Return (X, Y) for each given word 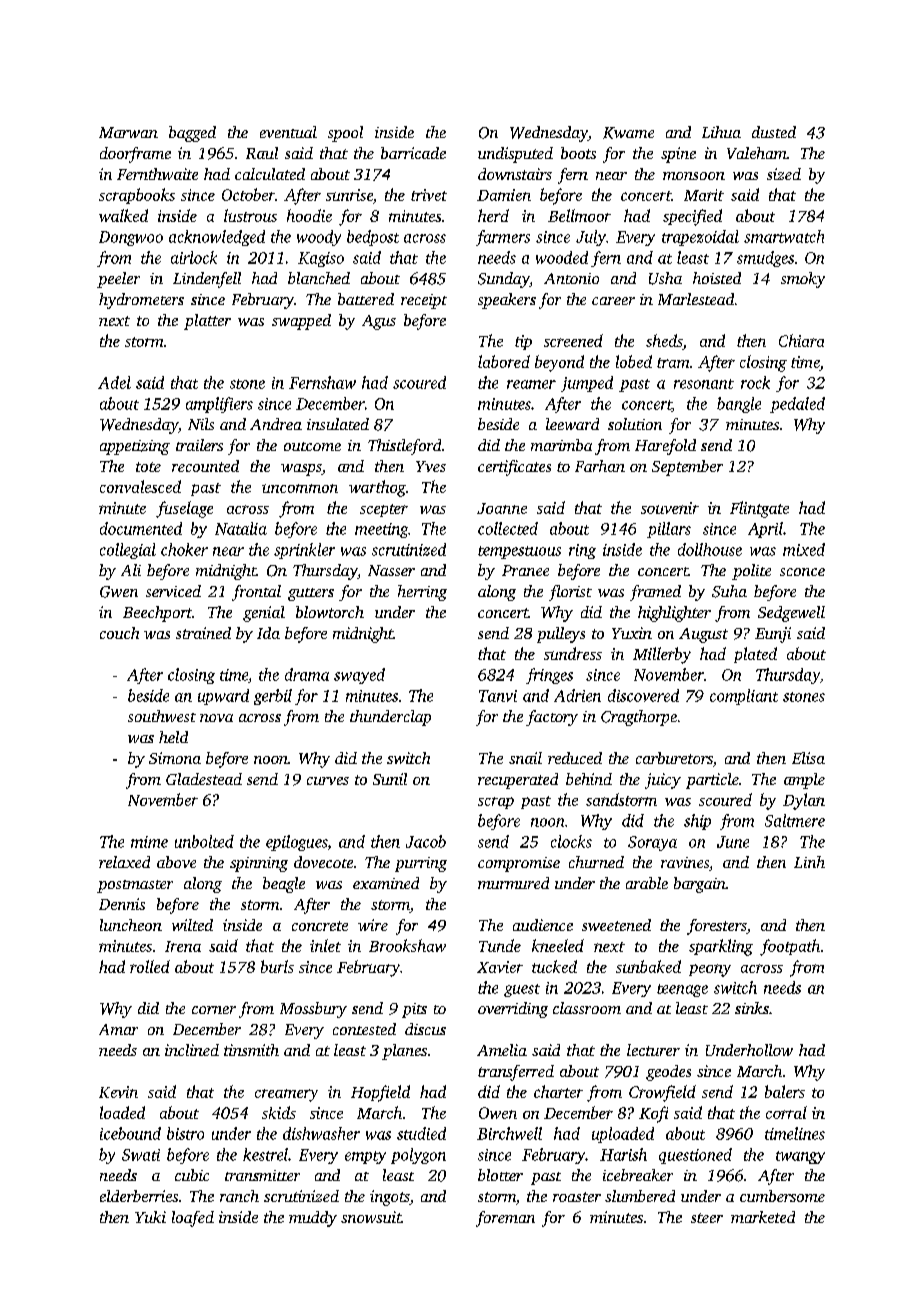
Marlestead (696, 299)
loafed (193, 1219)
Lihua (721, 132)
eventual (288, 132)
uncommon (300, 488)
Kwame (628, 133)
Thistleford (404, 447)
